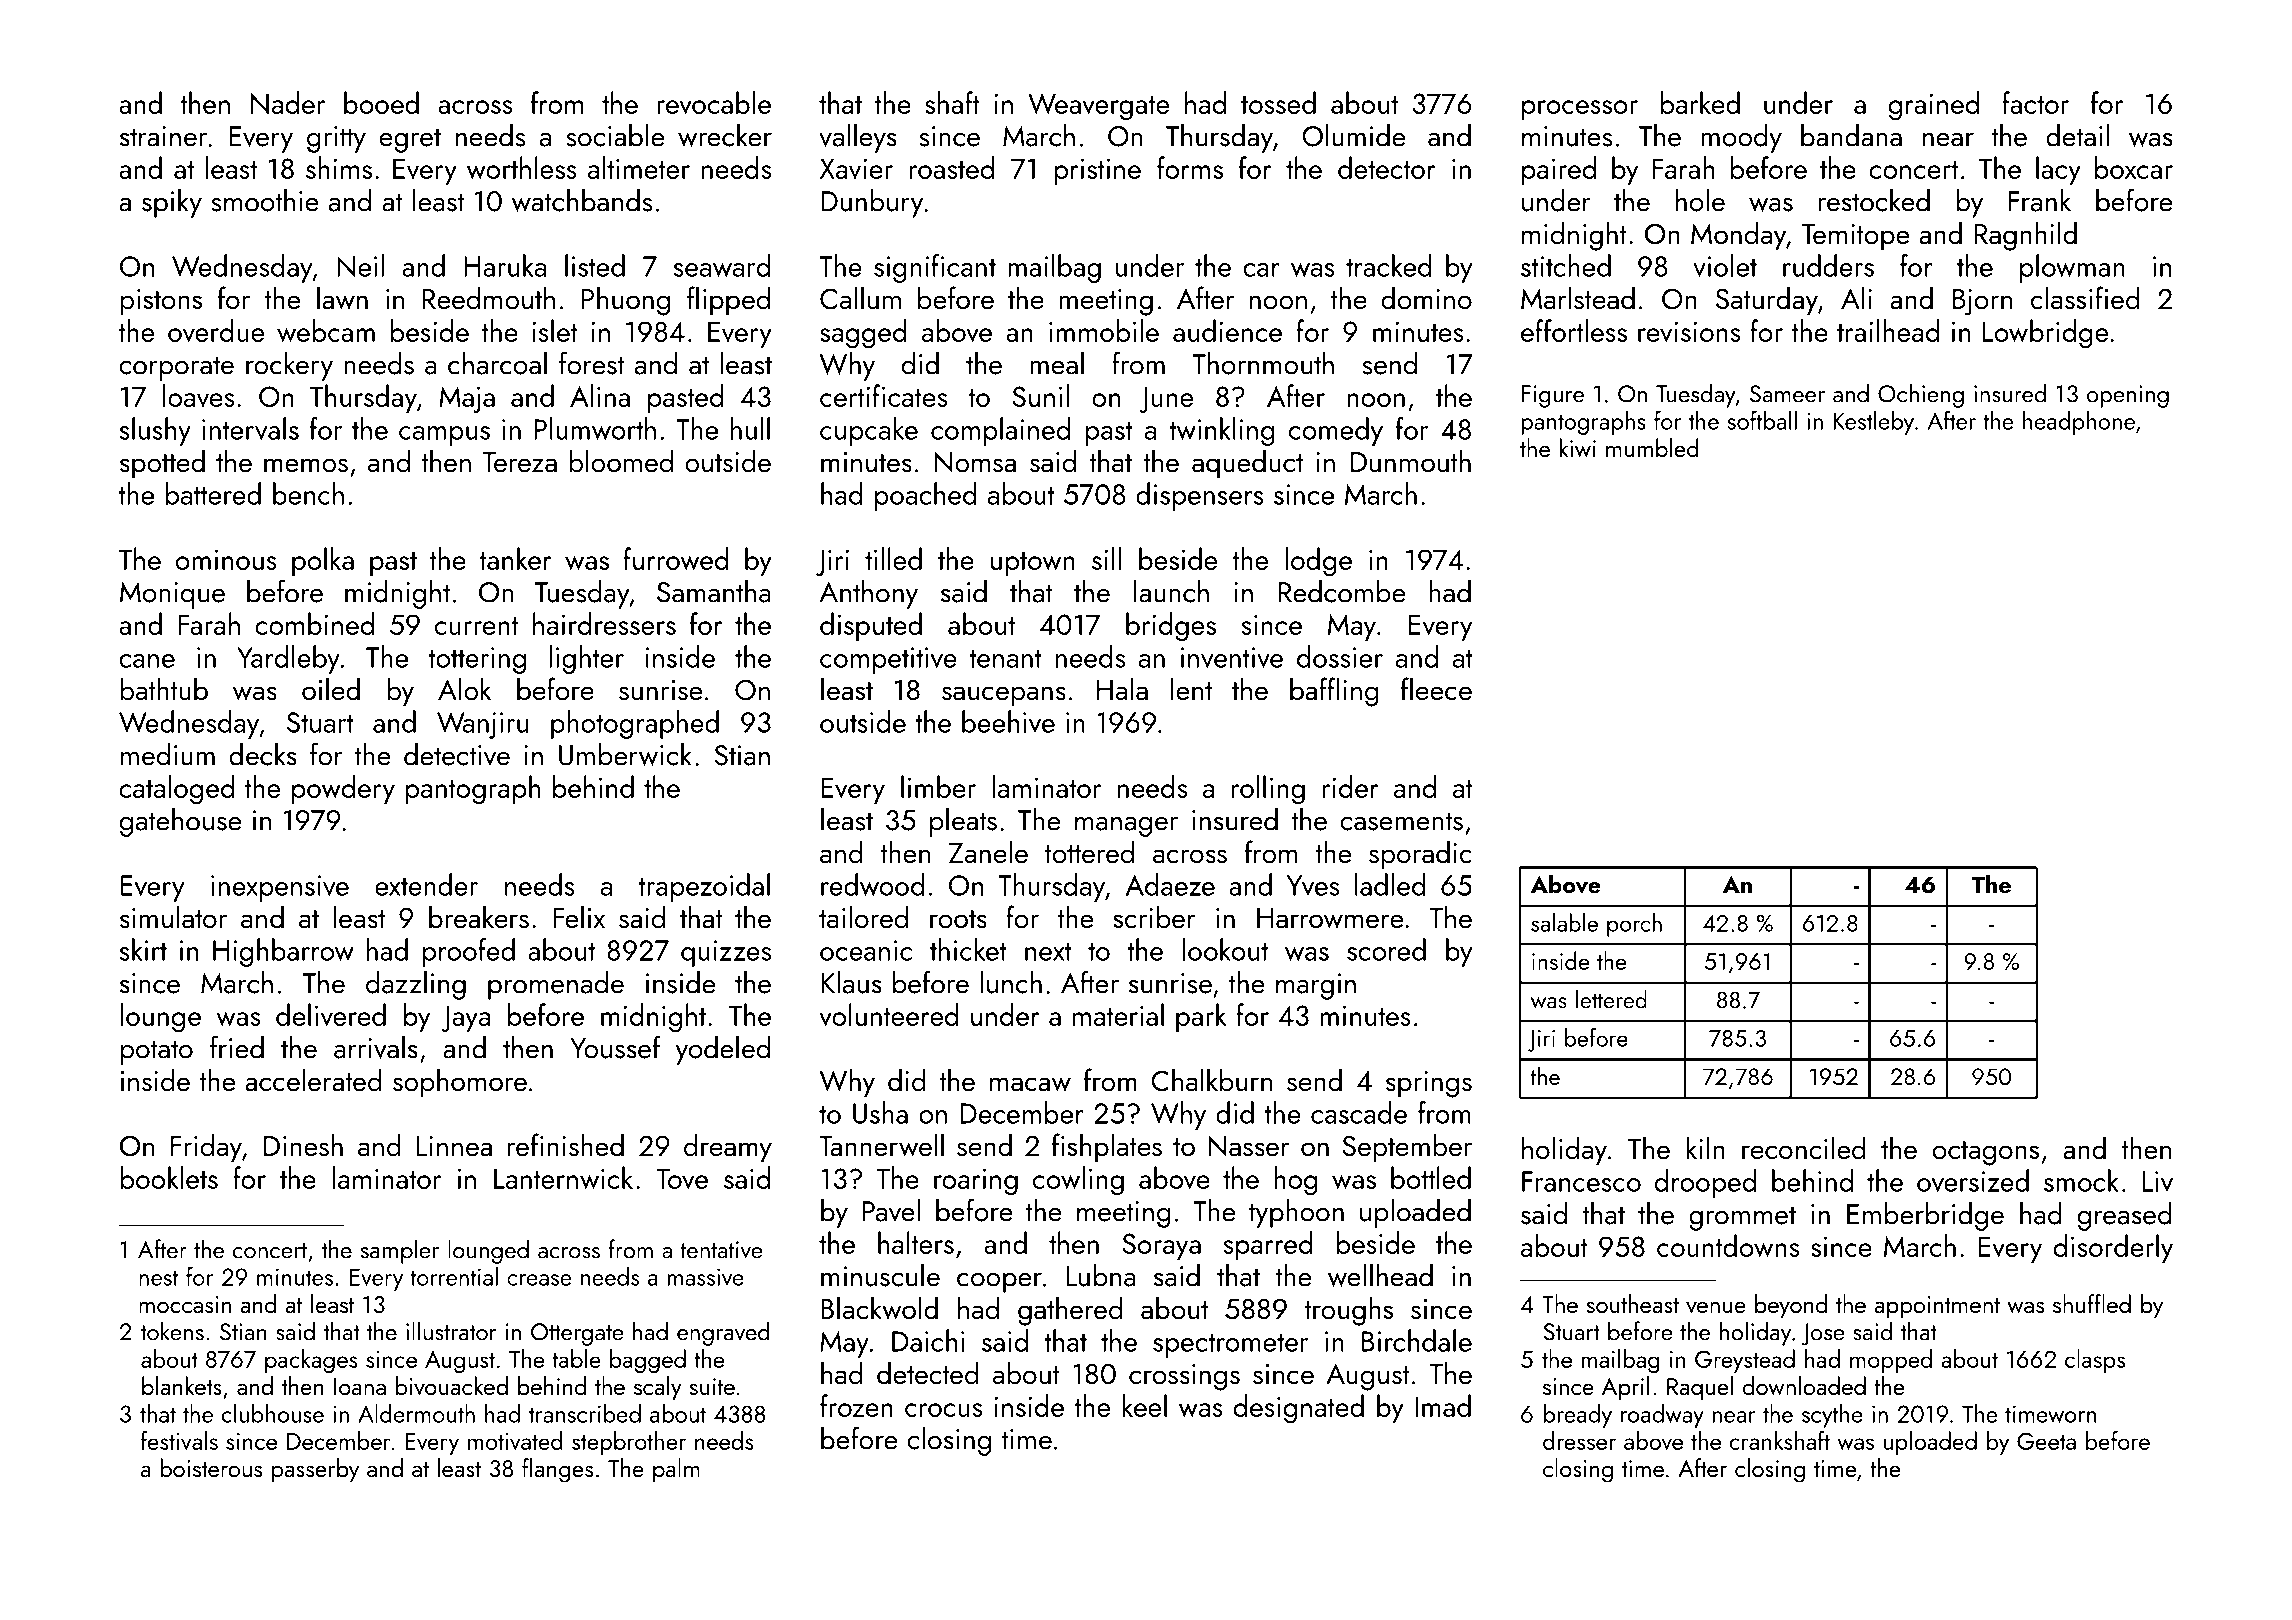 The height and width of the image is (1620, 2292). What do you see at coordinates (381, 102) in the image?
I see `booed` at bounding box center [381, 102].
